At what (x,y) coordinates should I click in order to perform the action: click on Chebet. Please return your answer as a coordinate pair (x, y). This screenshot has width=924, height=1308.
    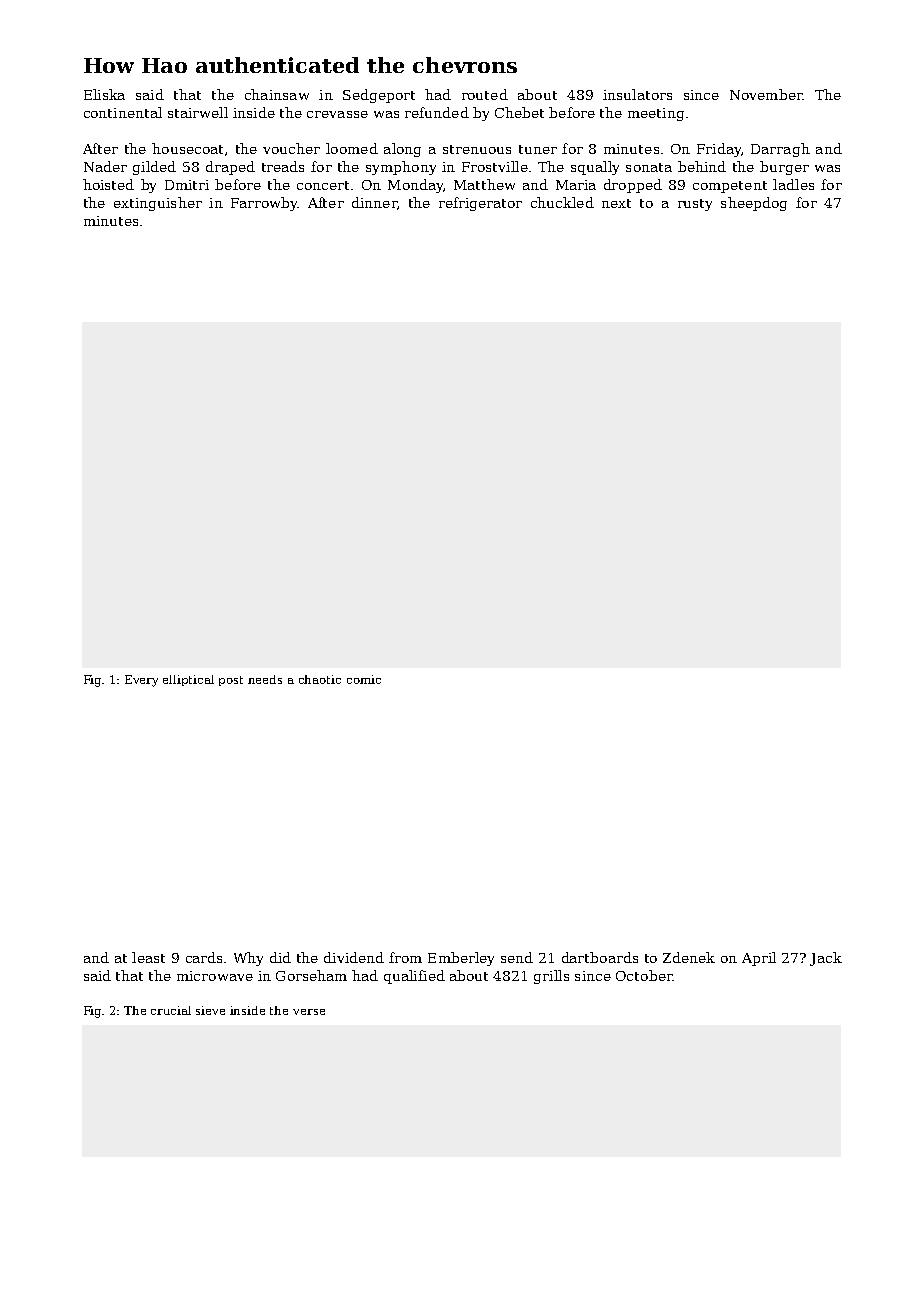
    Looking at the image, I should click on (519, 112).
